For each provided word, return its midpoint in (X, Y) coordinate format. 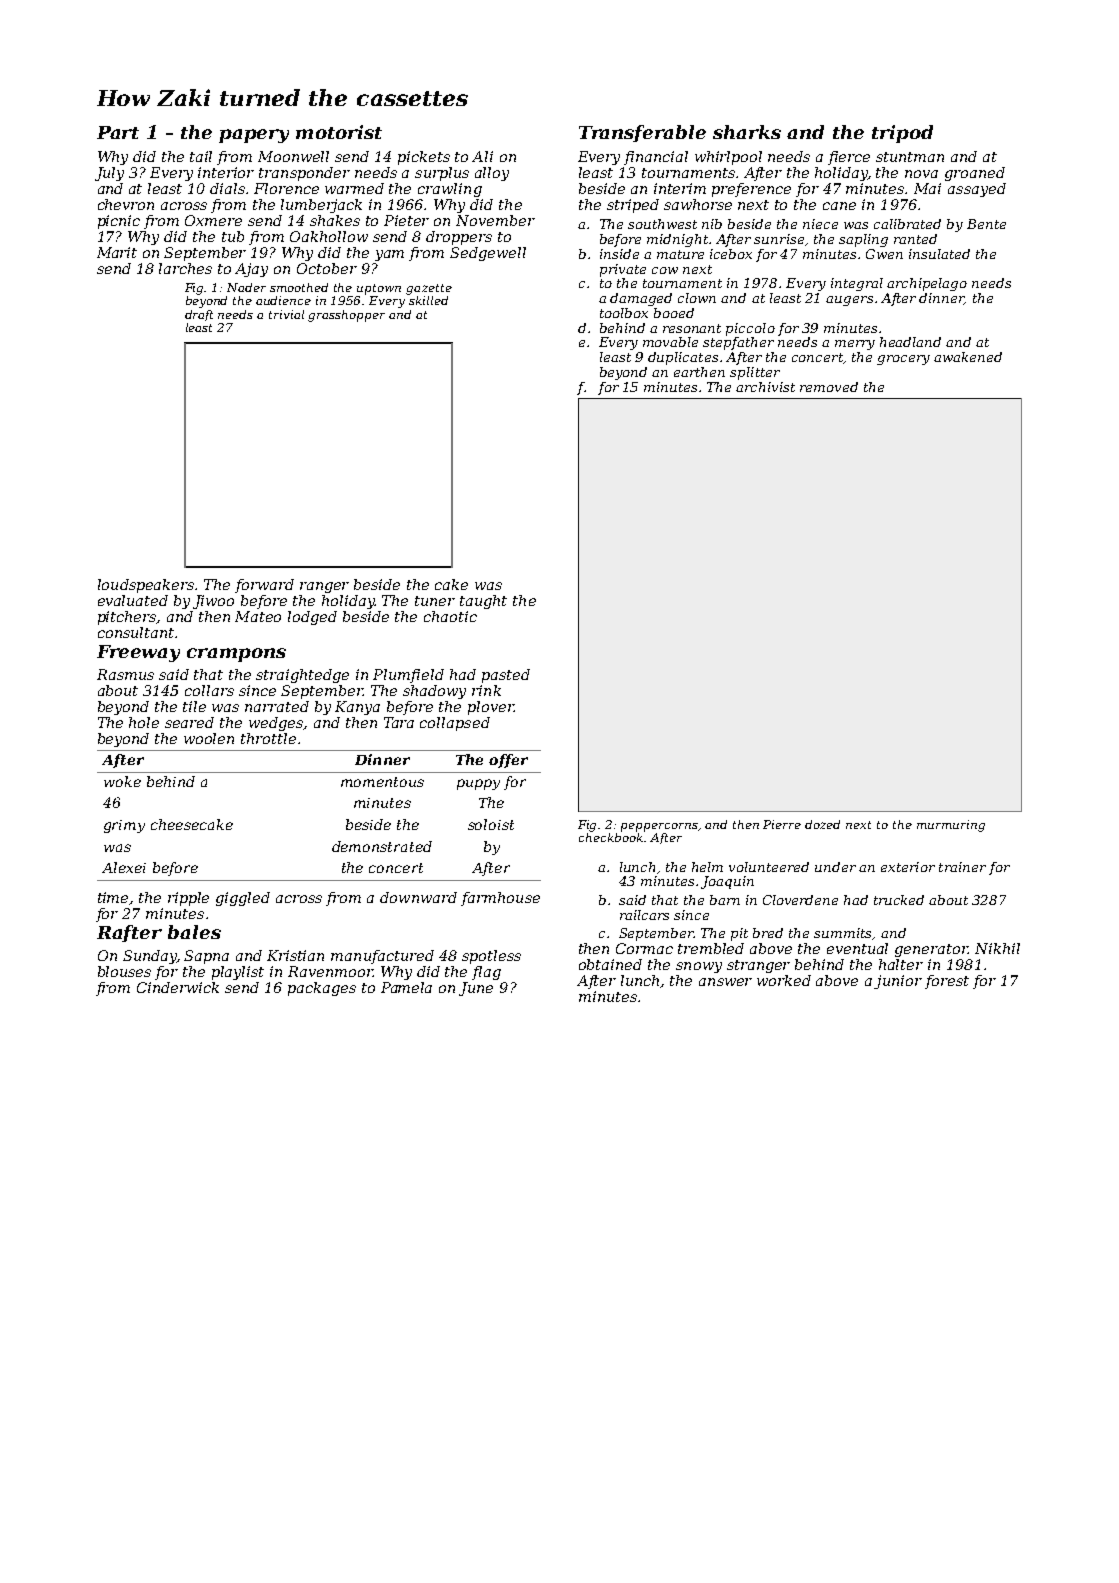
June (476, 989)
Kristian (295, 955)
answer (725, 982)
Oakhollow (329, 236)
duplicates (683, 358)
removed (829, 387)
